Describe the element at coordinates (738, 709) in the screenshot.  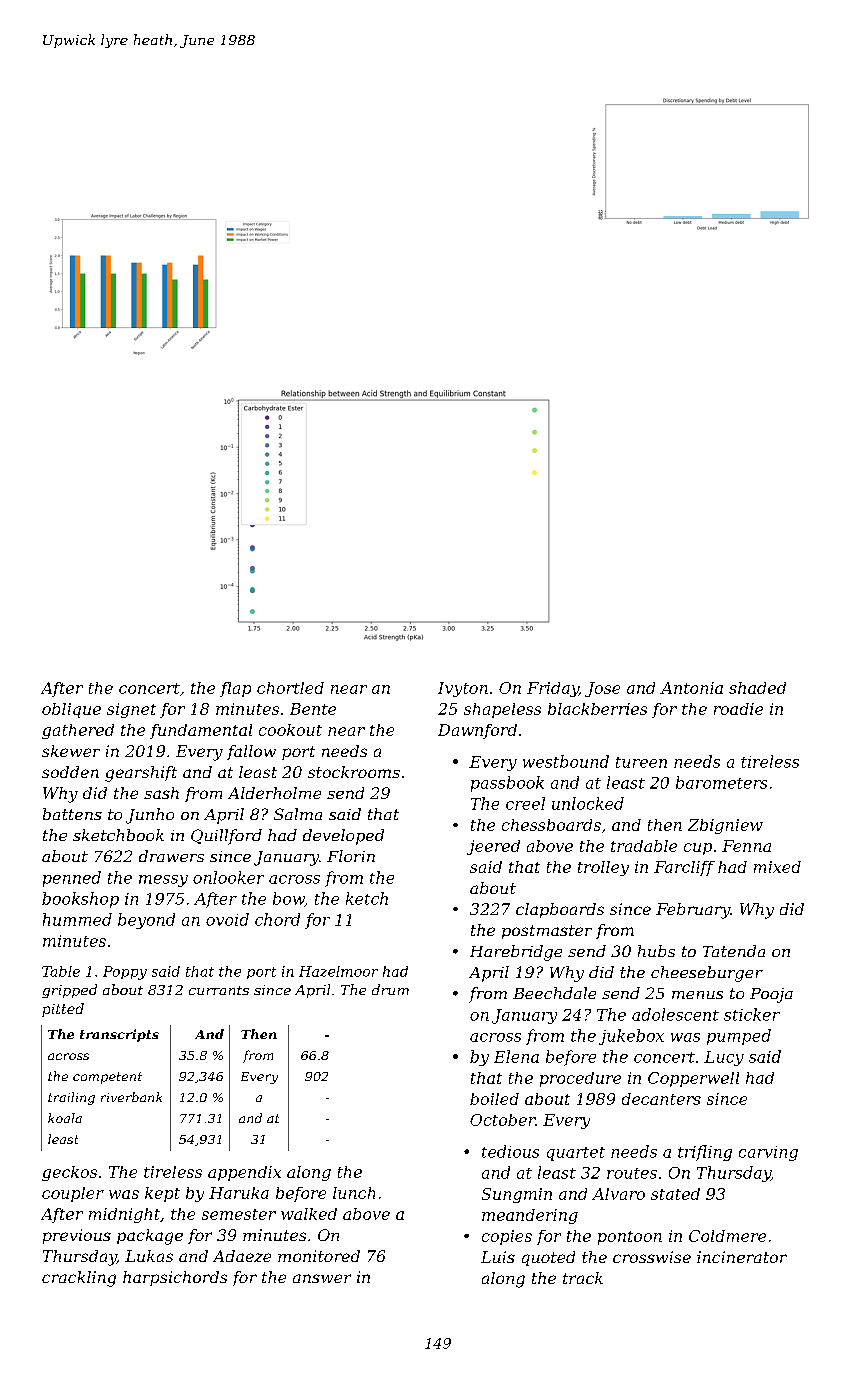
I see `roadie` at that location.
